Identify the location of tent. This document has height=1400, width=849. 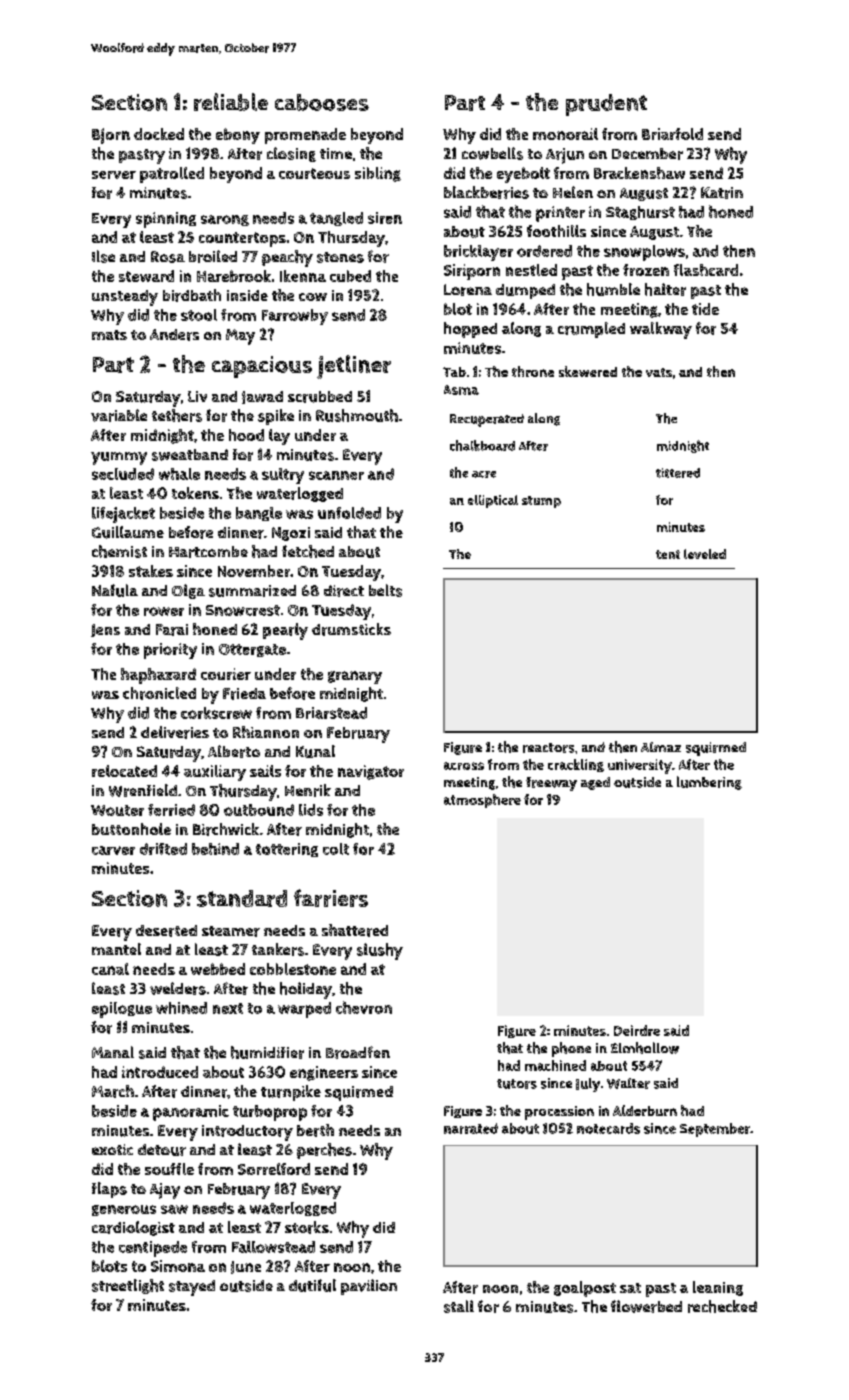
(668, 554).
